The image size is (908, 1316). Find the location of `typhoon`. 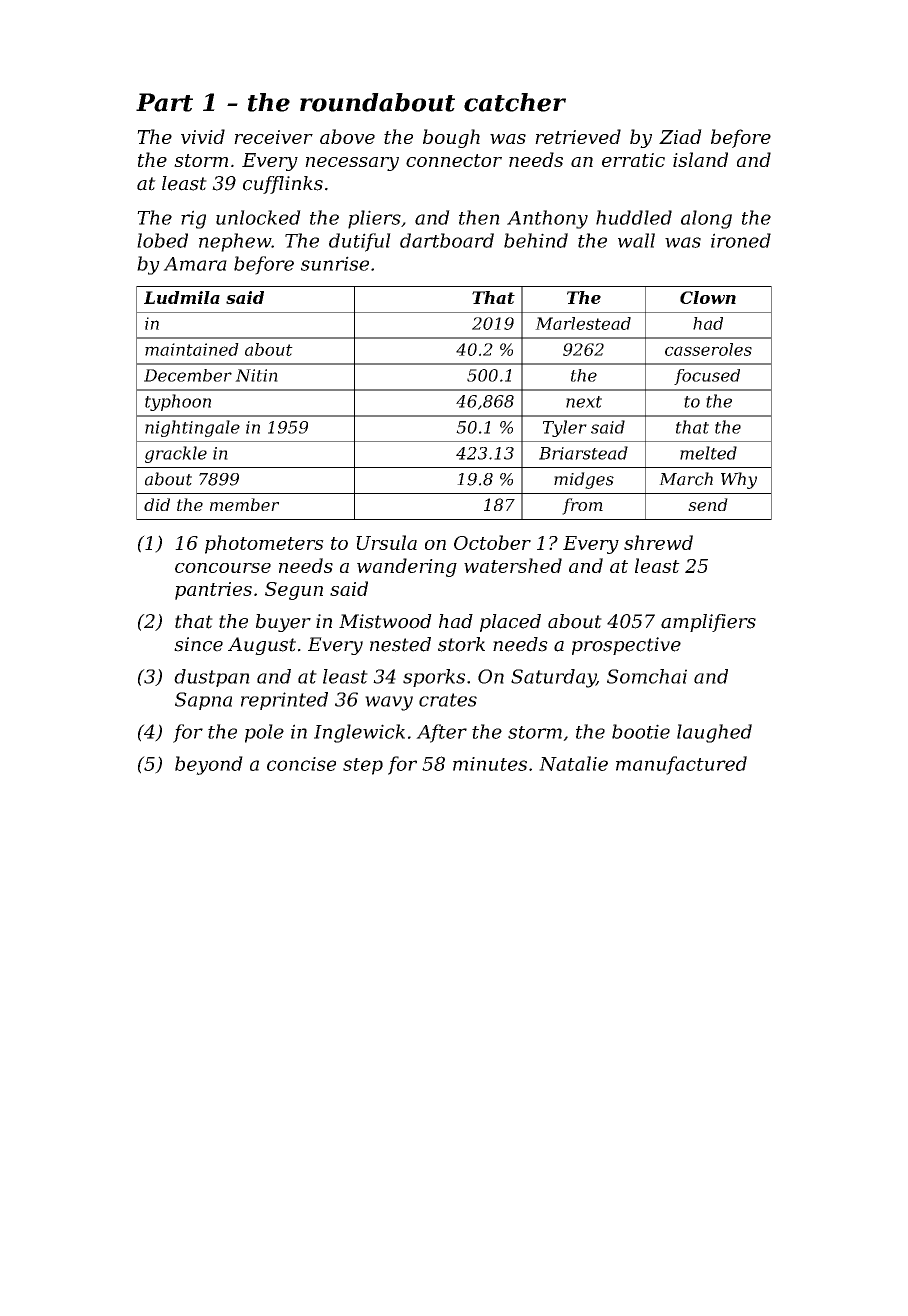

typhoon is located at coordinates (178, 402).
